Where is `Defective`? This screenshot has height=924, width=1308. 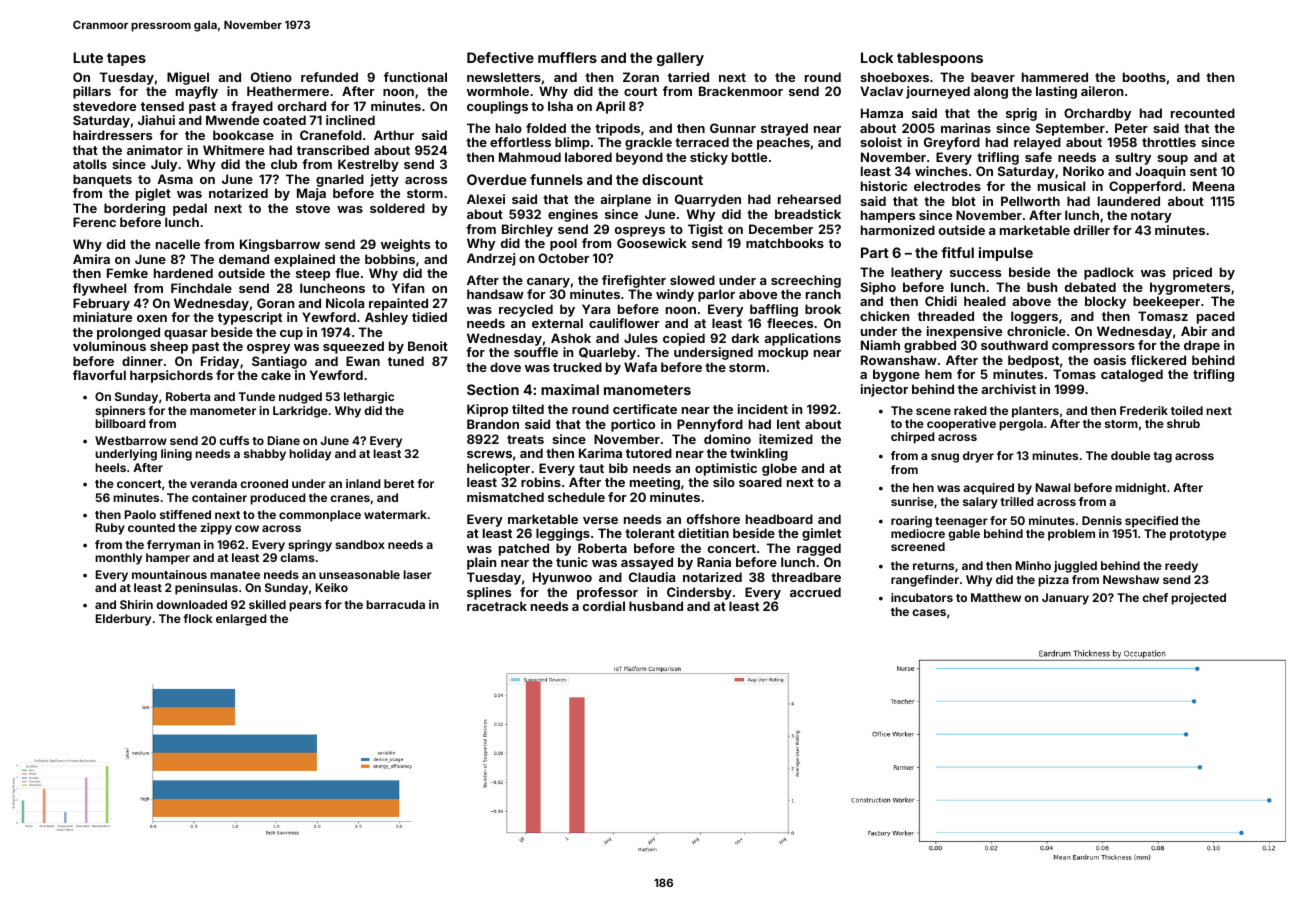 Defective is located at coordinates (500, 57).
